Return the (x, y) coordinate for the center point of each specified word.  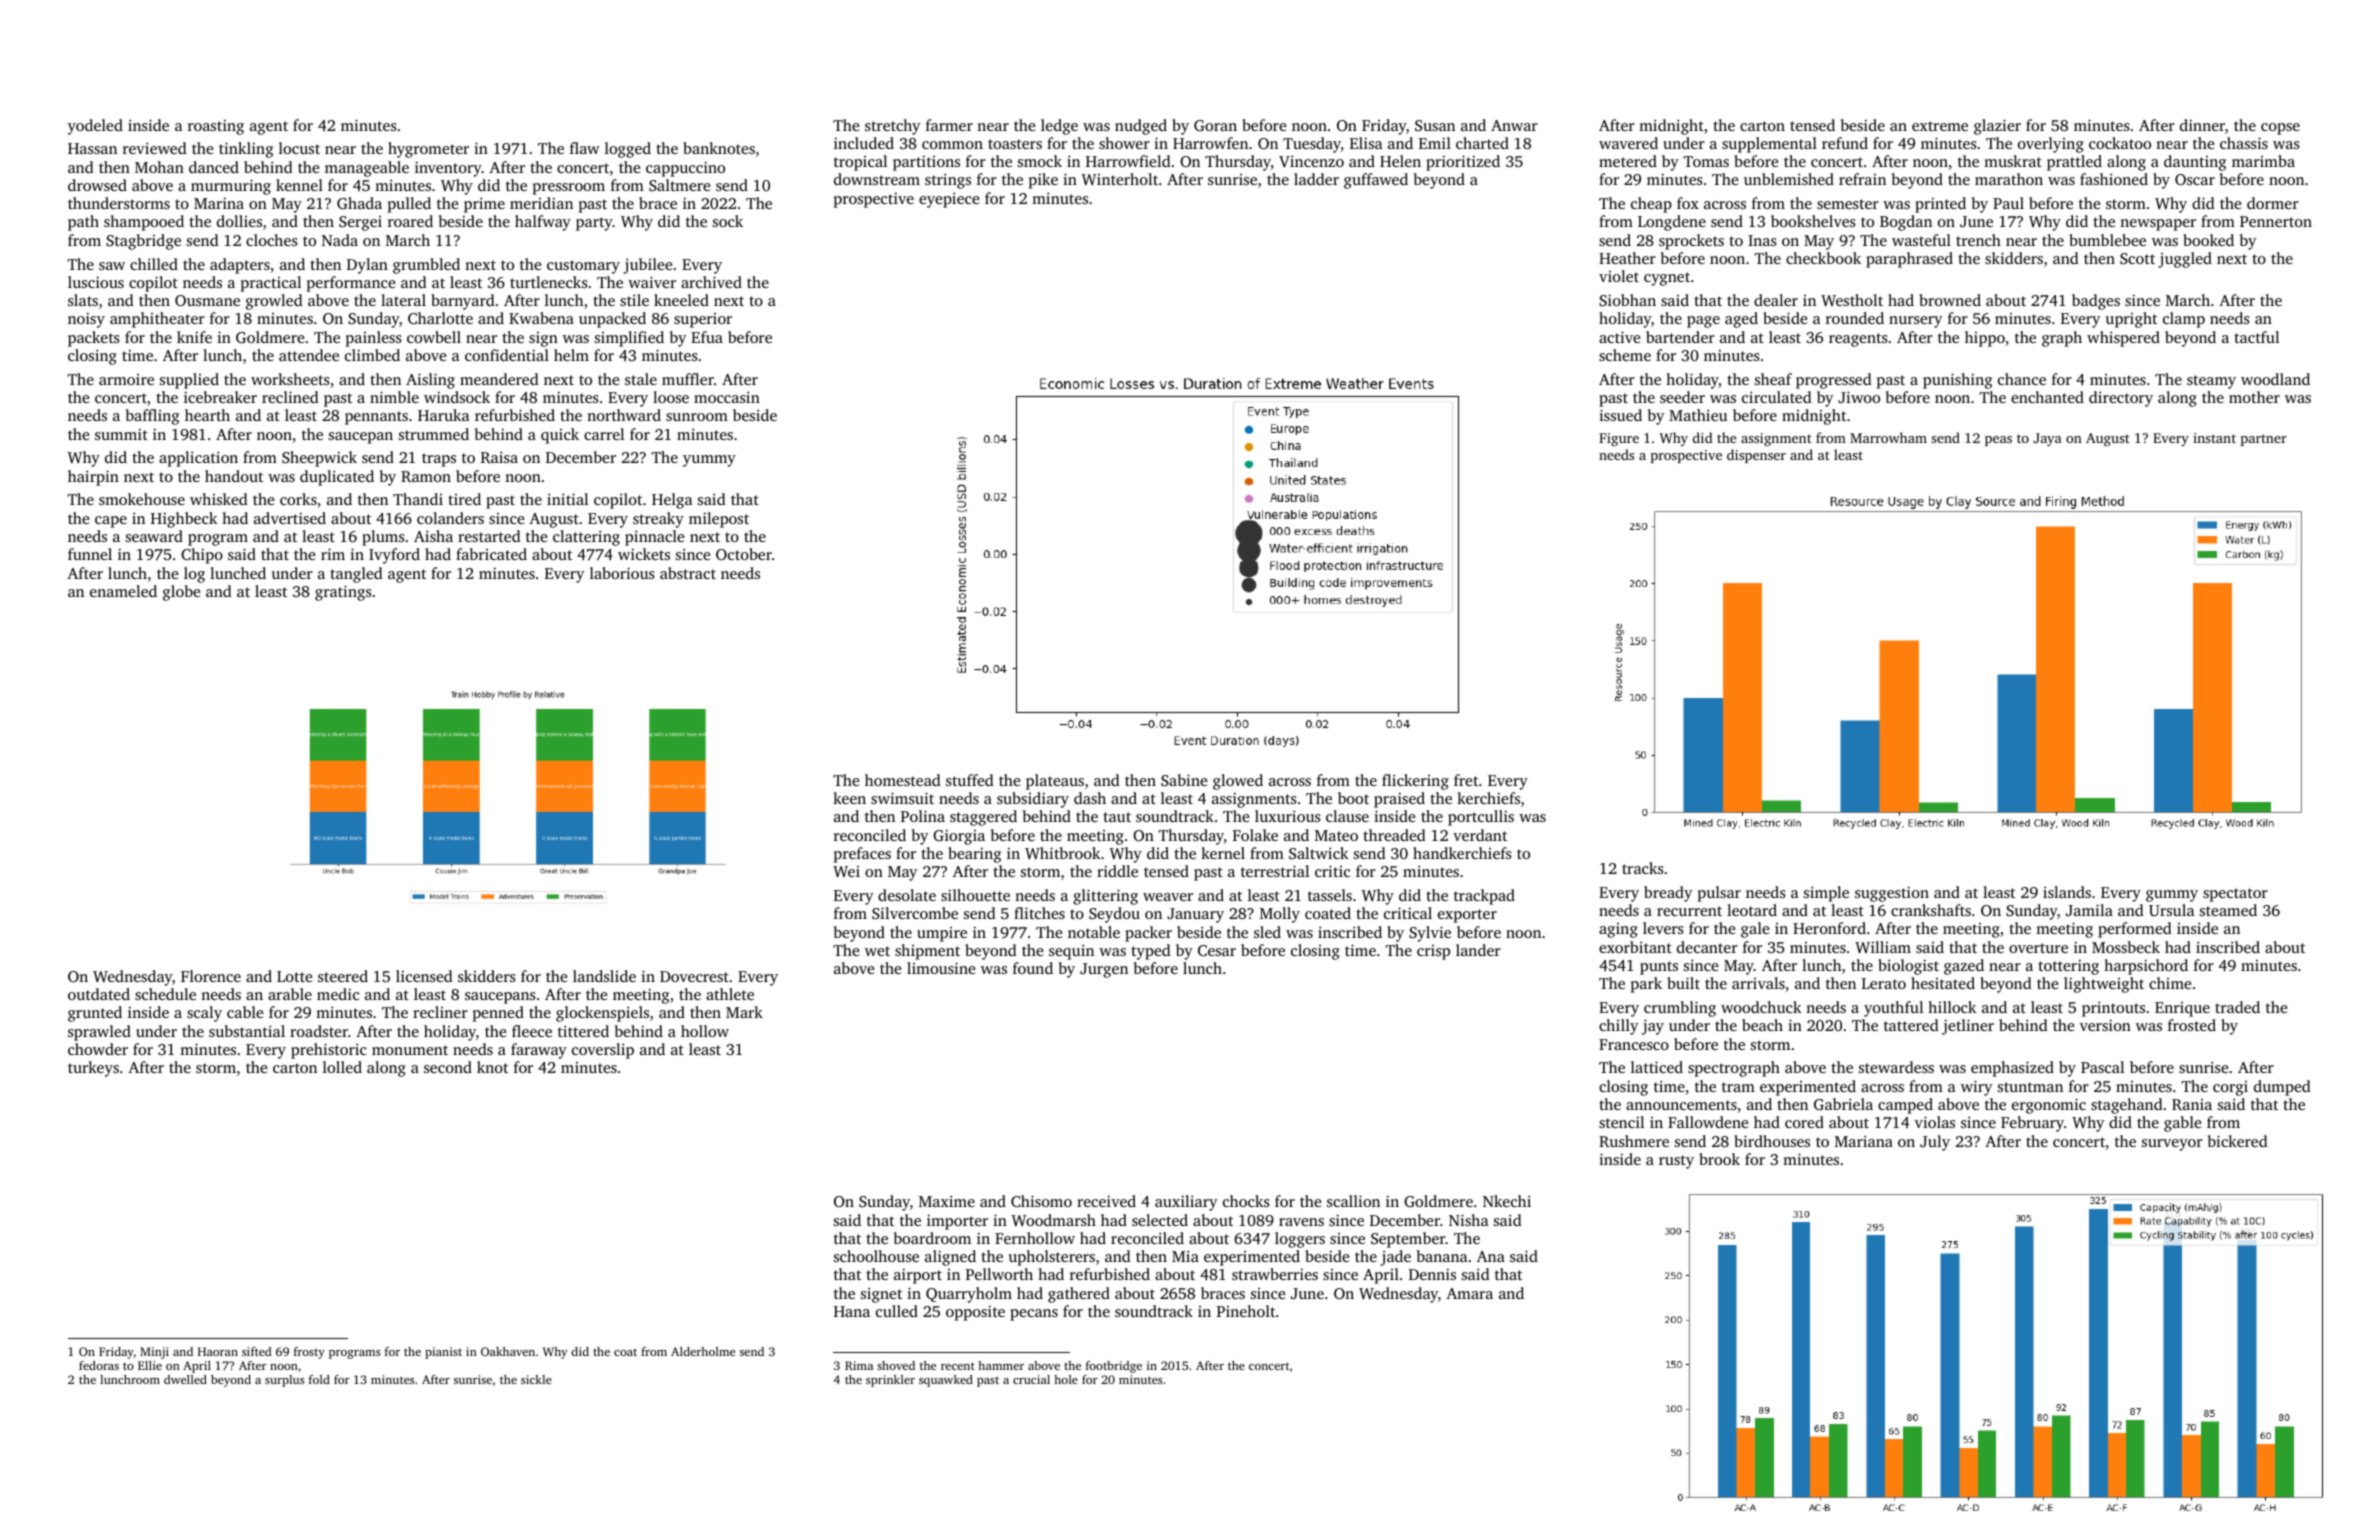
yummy (709, 461)
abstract (688, 573)
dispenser (1756, 456)
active (1619, 337)
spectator (2235, 895)
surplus (284, 1381)
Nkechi (1507, 1201)
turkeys (93, 1069)
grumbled (426, 266)
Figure (1619, 439)
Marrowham (1888, 437)
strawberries (1275, 1274)
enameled (123, 591)
